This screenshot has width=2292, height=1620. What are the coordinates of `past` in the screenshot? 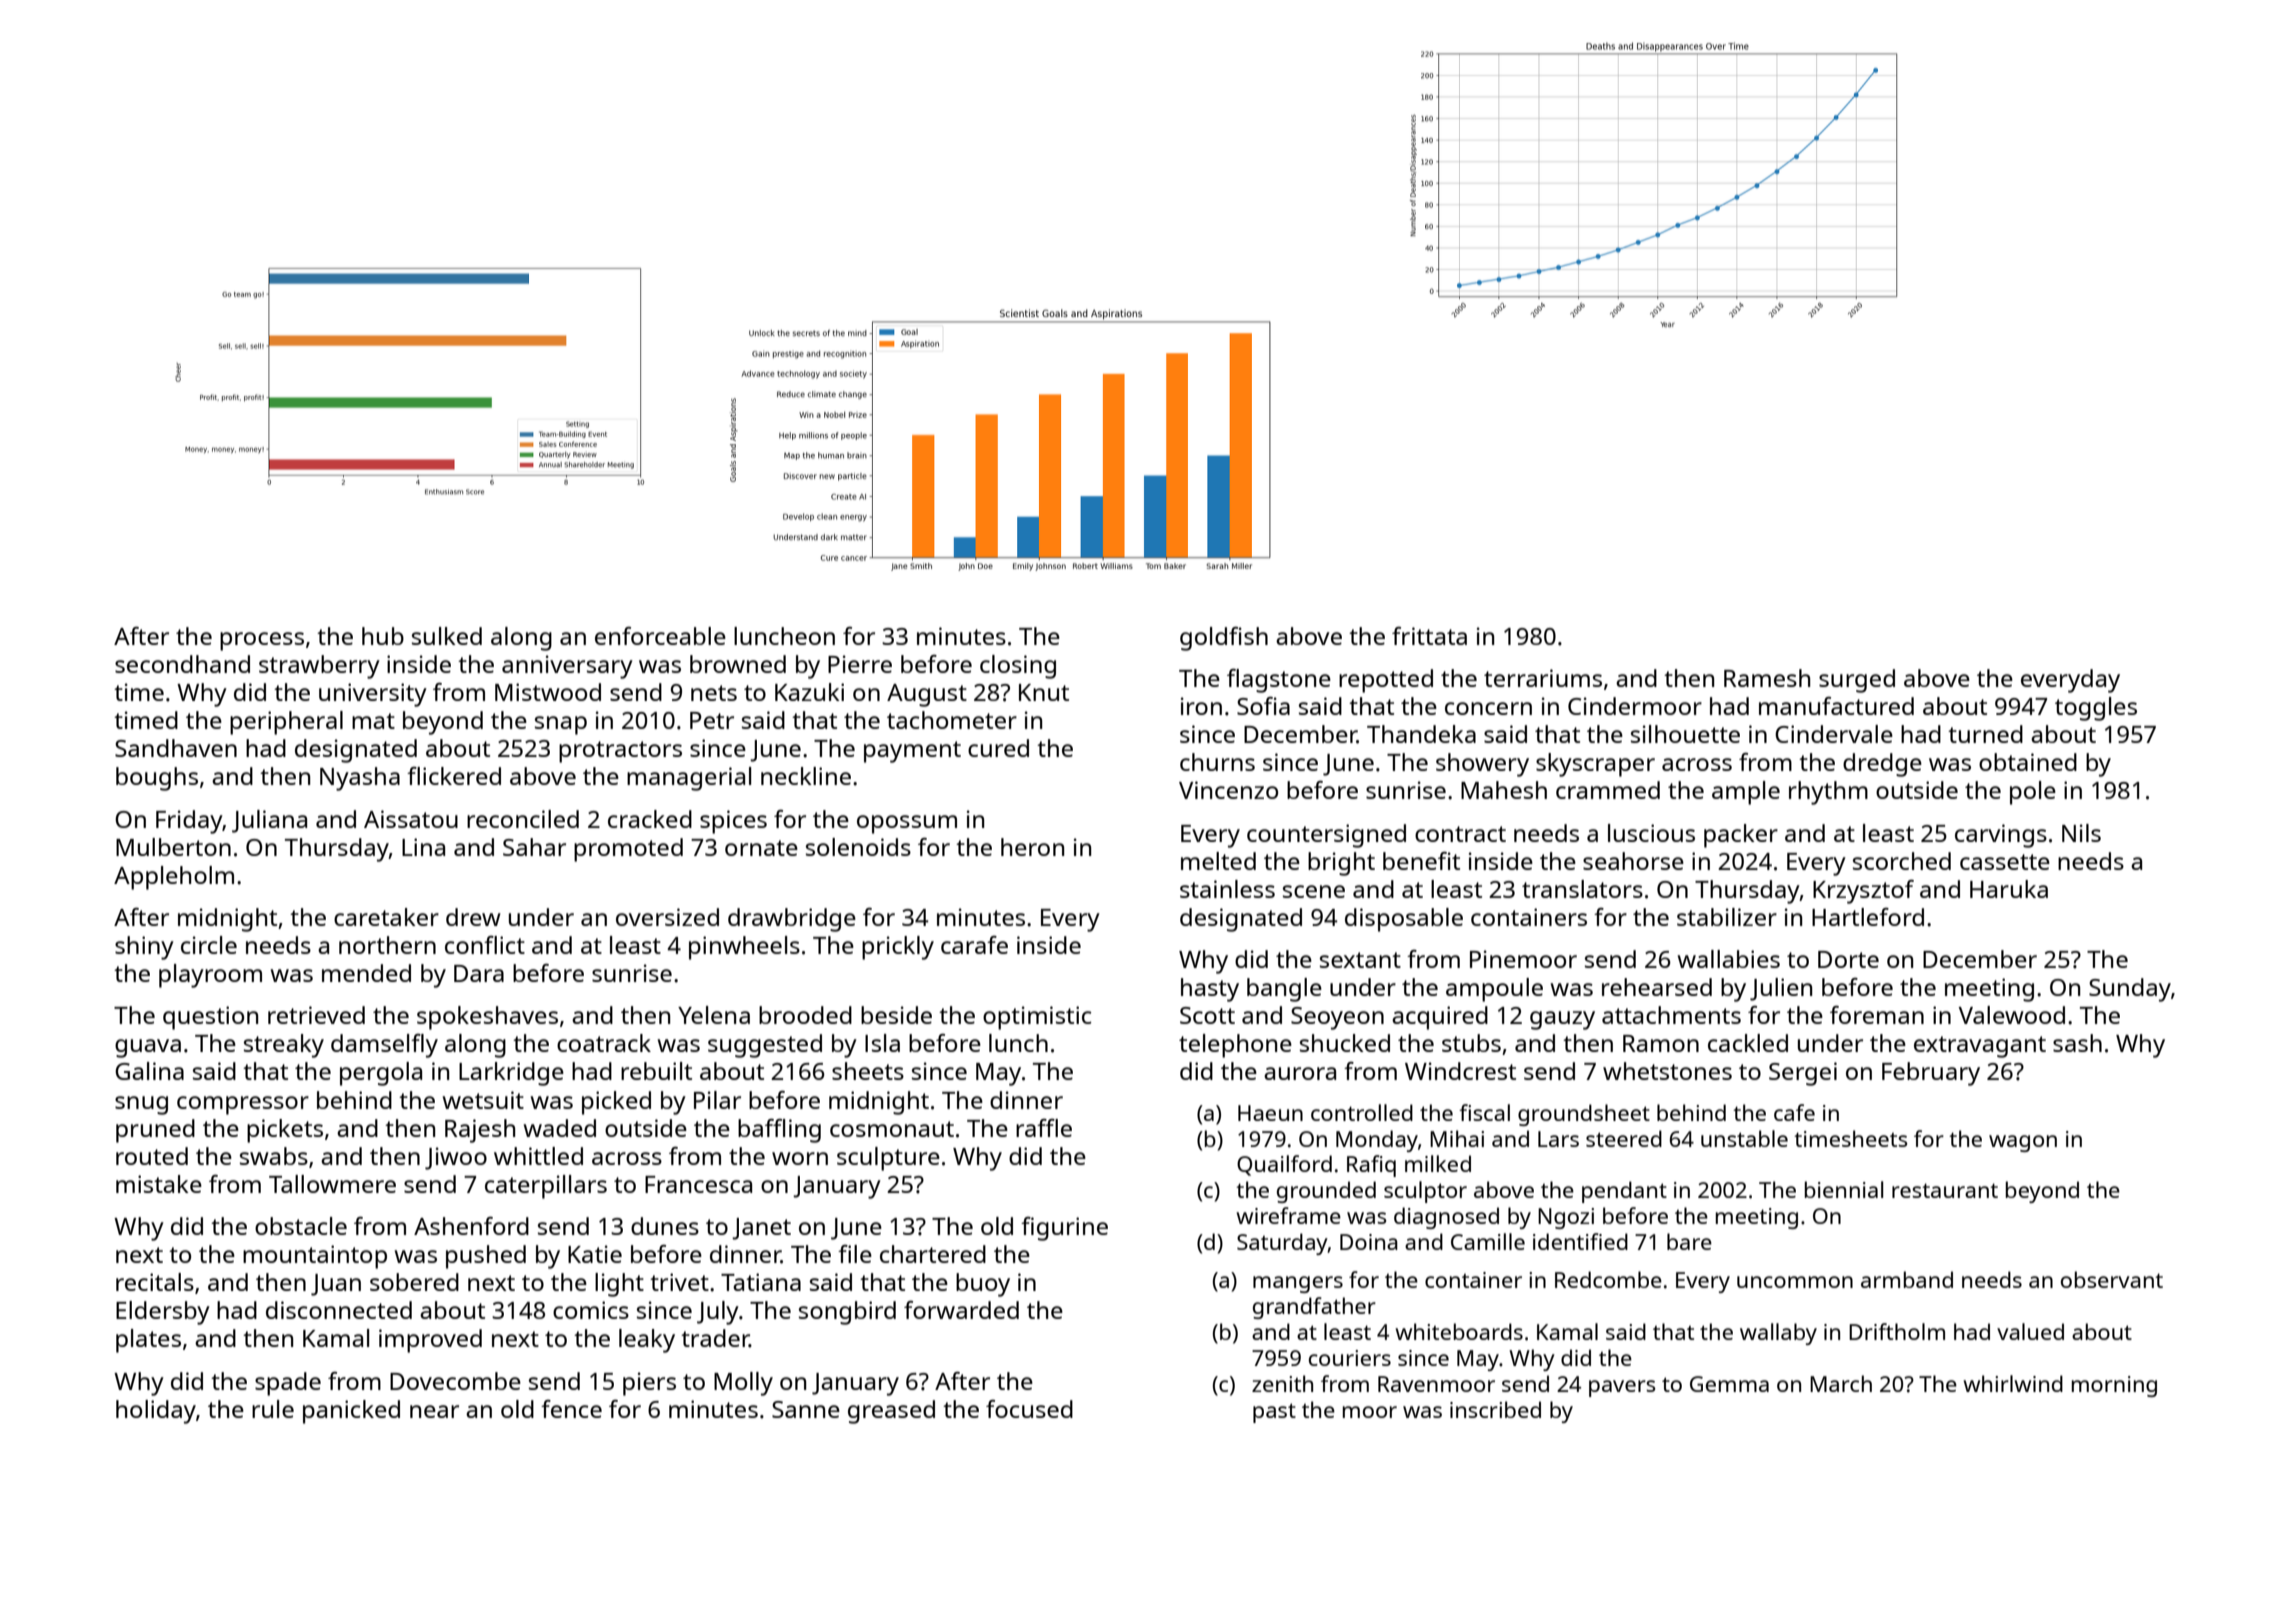 It's located at (1274, 1413).
